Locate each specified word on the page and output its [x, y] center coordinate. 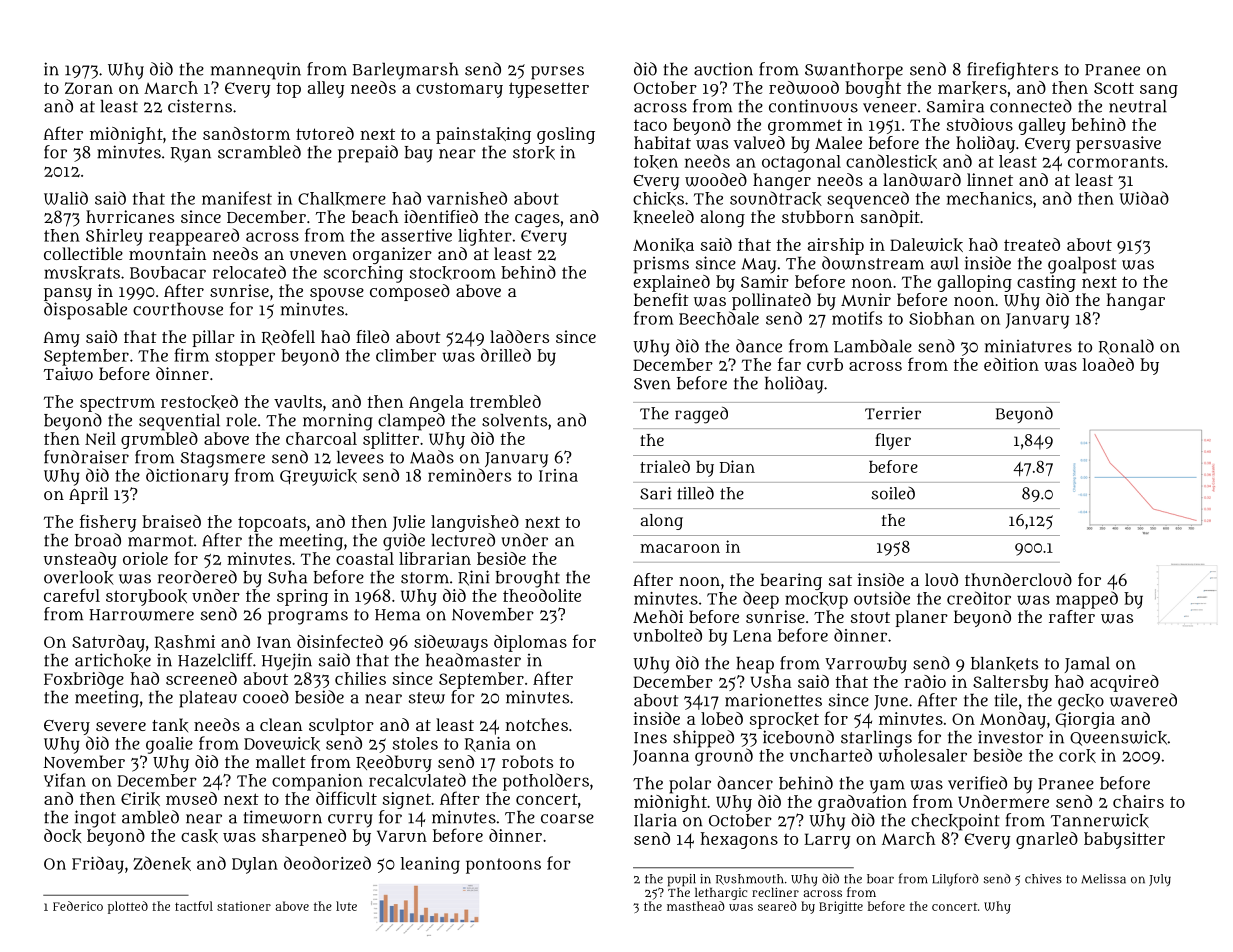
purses [557, 73]
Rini [474, 578]
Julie [408, 523]
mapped [1087, 600]
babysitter [1124, 840]
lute [346, 906]
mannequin [256, 71]
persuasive [1118, 144]
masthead [696, 906]
